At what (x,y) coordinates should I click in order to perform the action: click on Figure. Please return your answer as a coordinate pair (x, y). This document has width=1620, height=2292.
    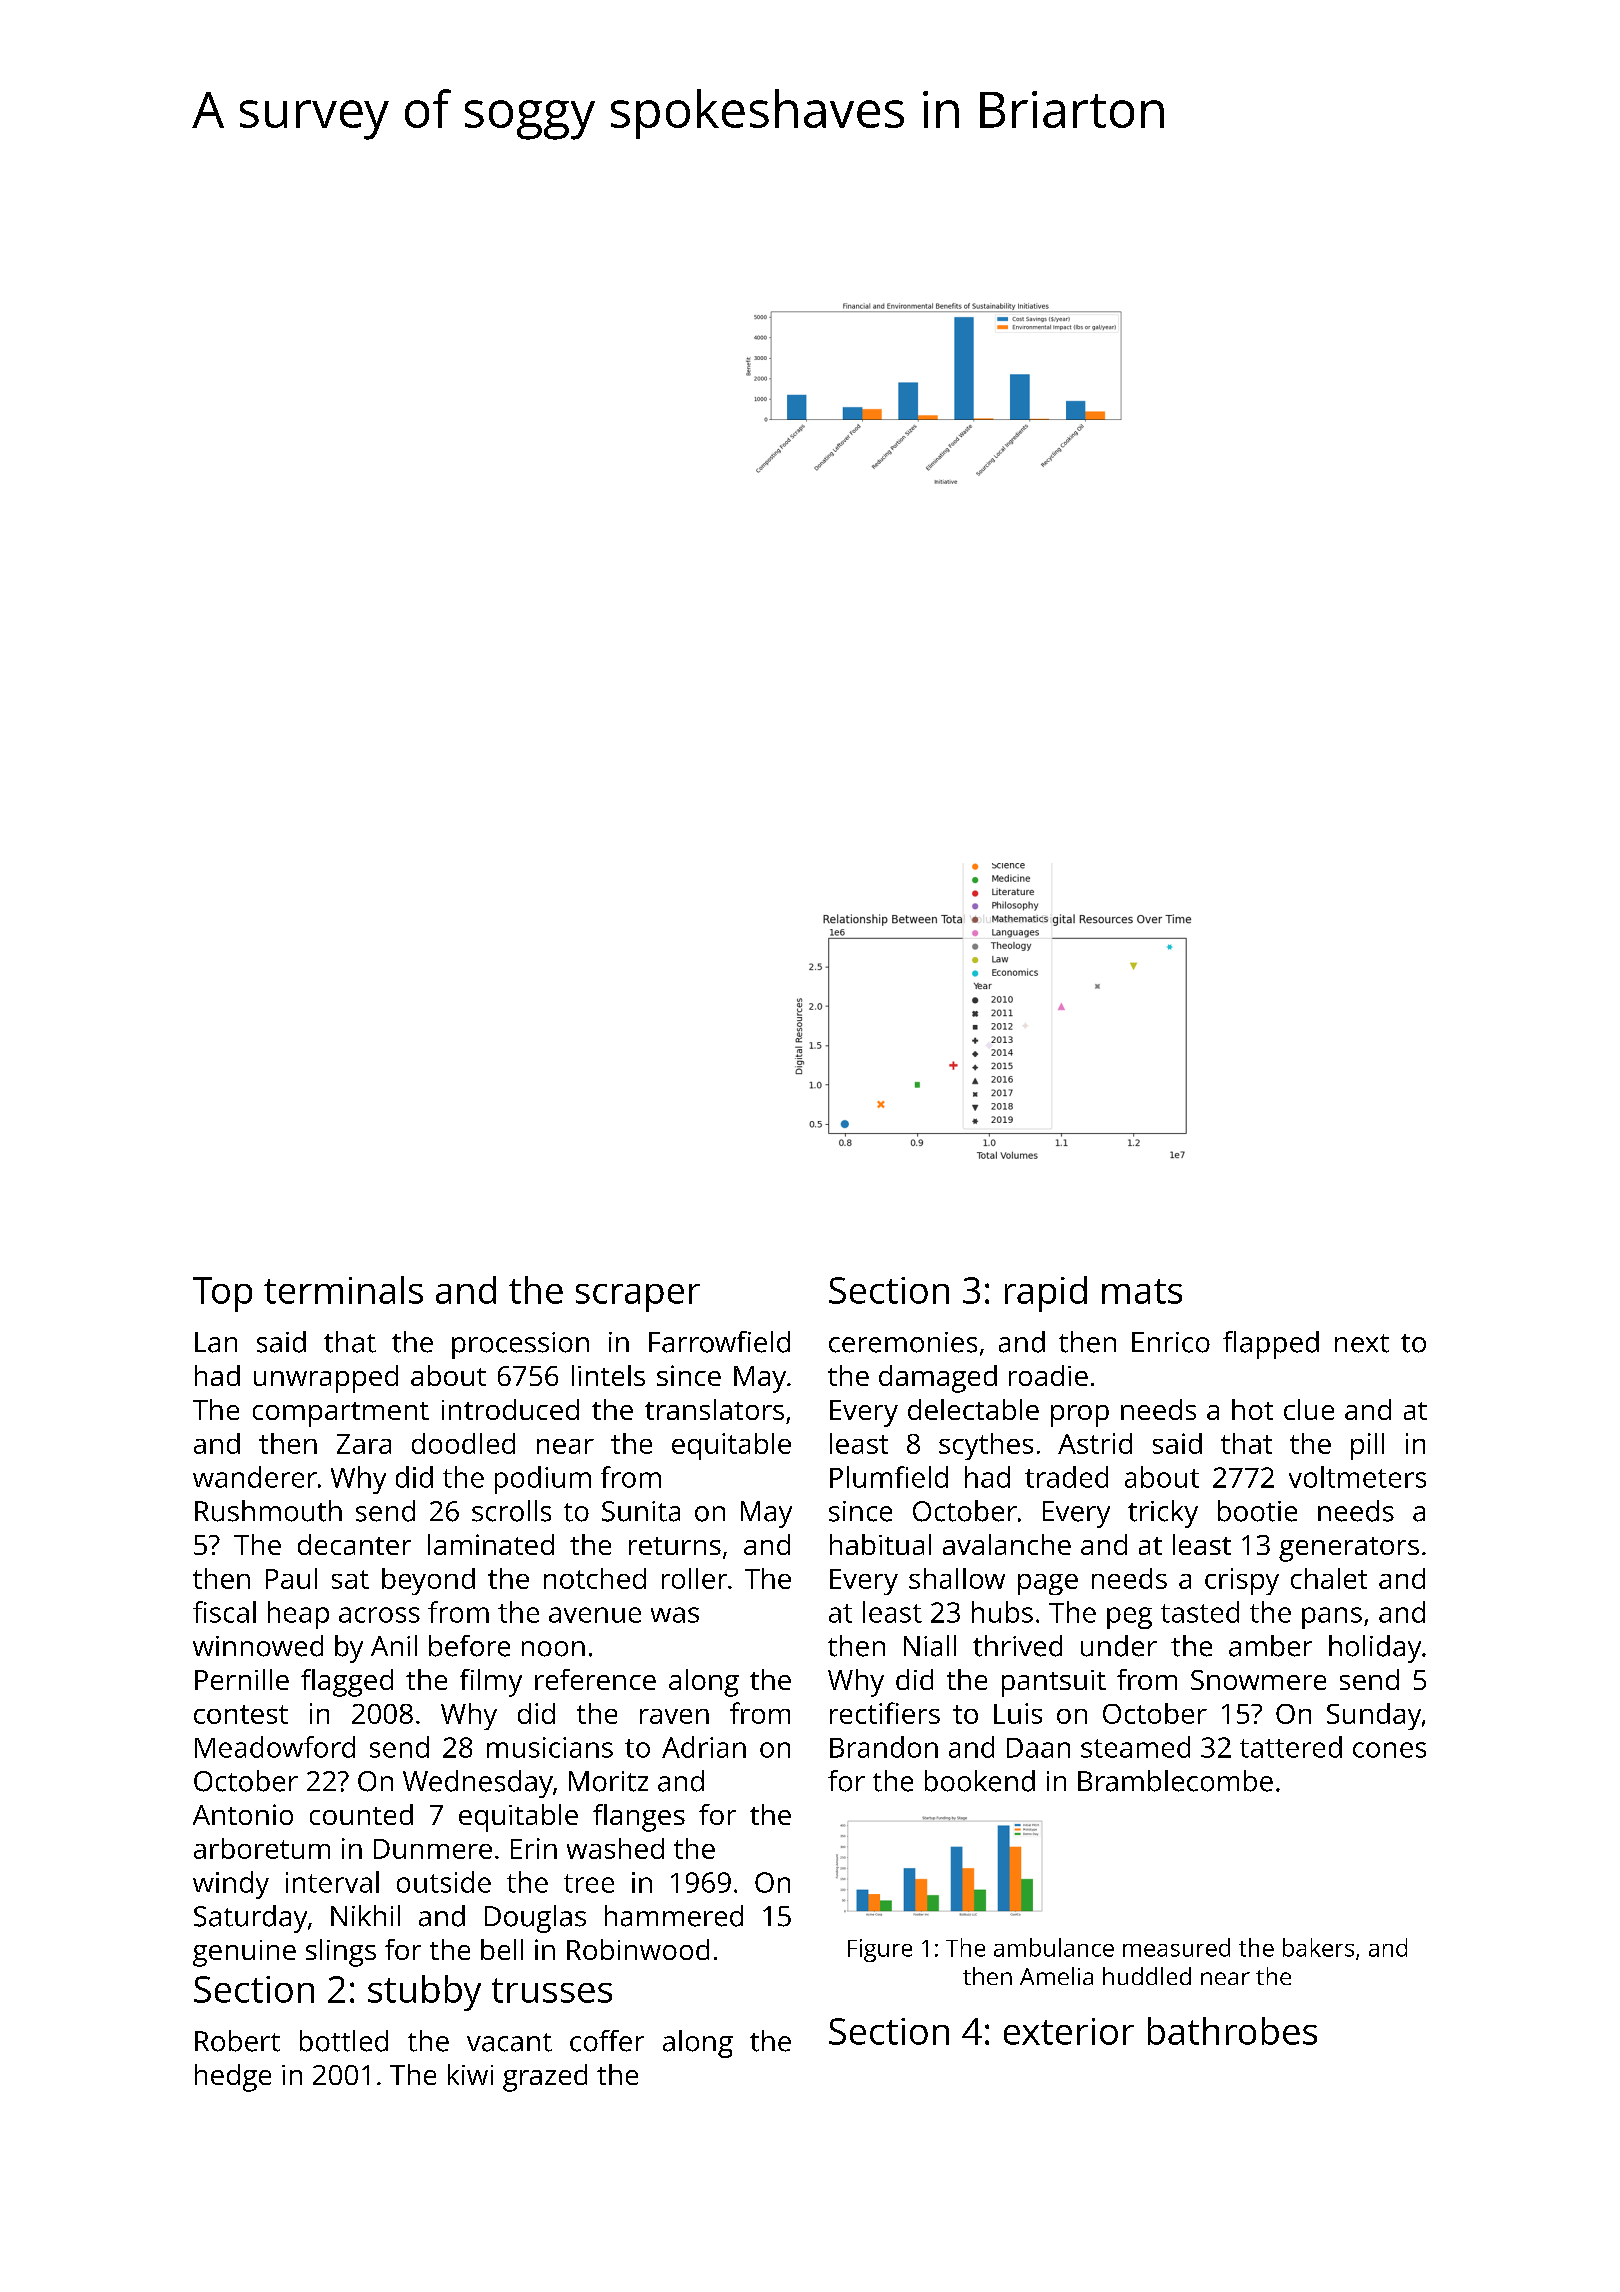
    Looking at the image, I should click on (880, 1950).
